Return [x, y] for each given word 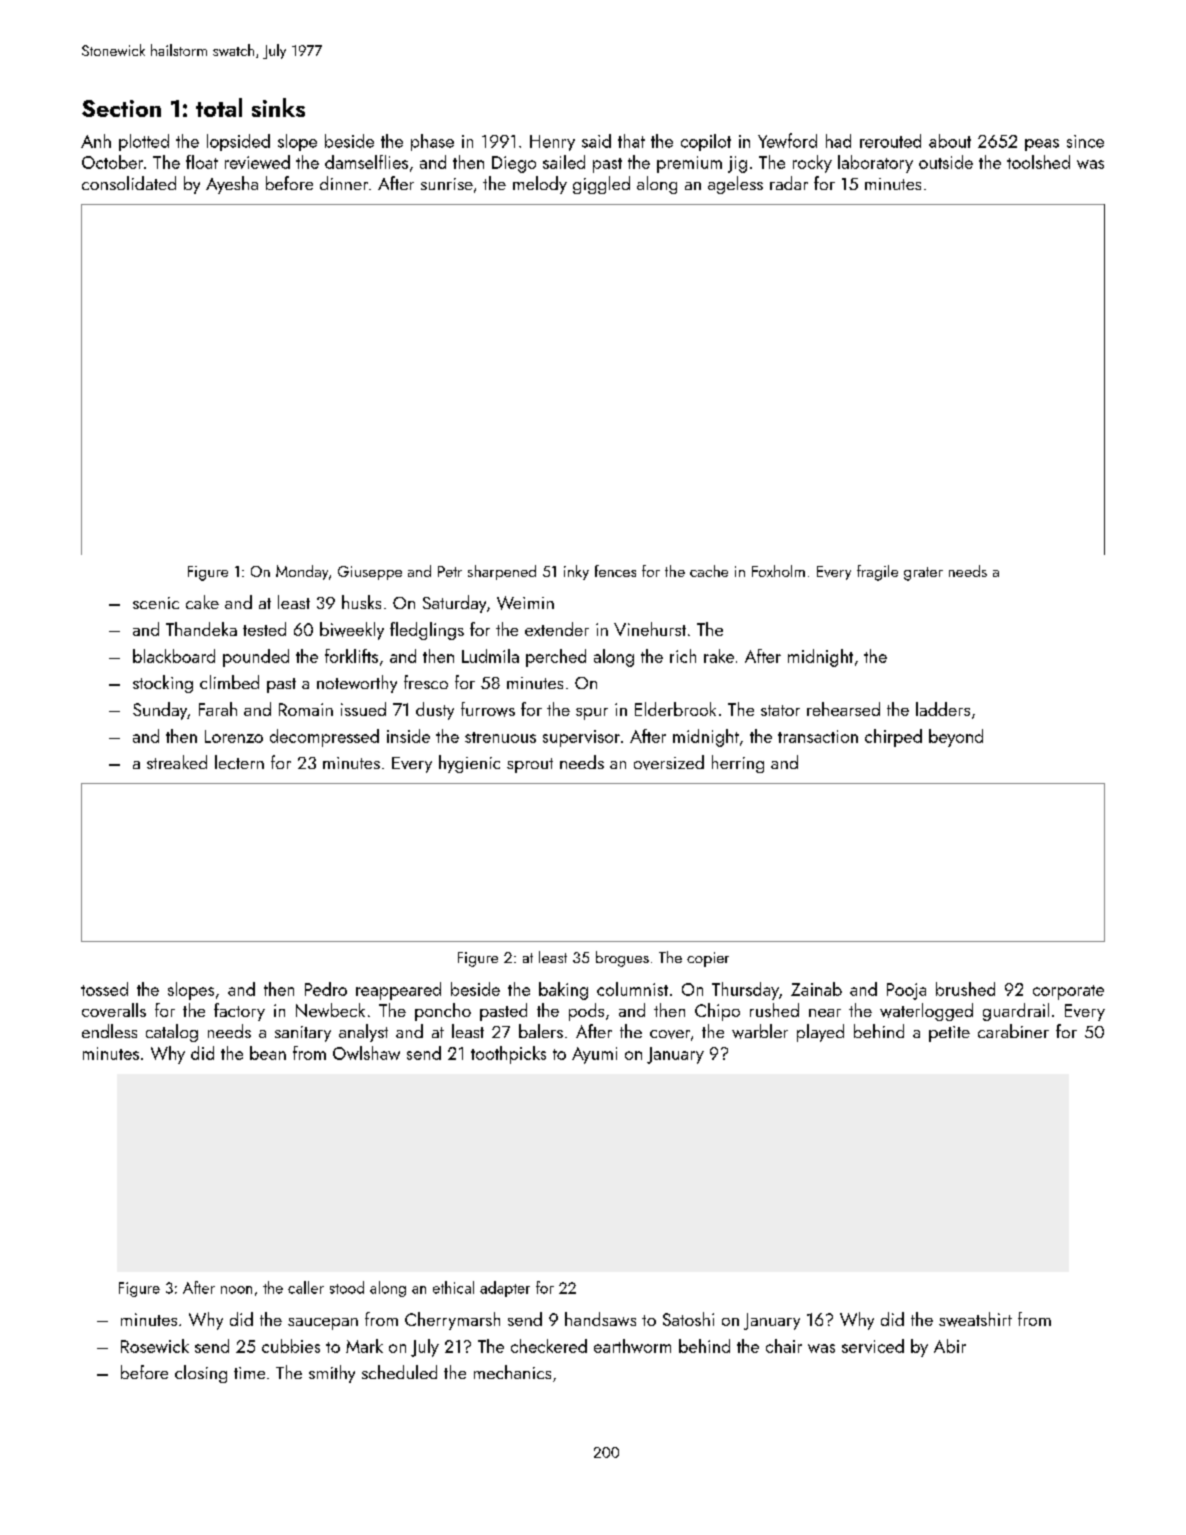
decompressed [324, 738]
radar [789, 183]
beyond [956, 738]
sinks [278, 107]
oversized [669, 762]
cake [202, 602]
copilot [706, 142]
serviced [873, 1346]
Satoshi [688, 1319]
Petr [450, 571]
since [1085, 141]
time [249, 1373]
